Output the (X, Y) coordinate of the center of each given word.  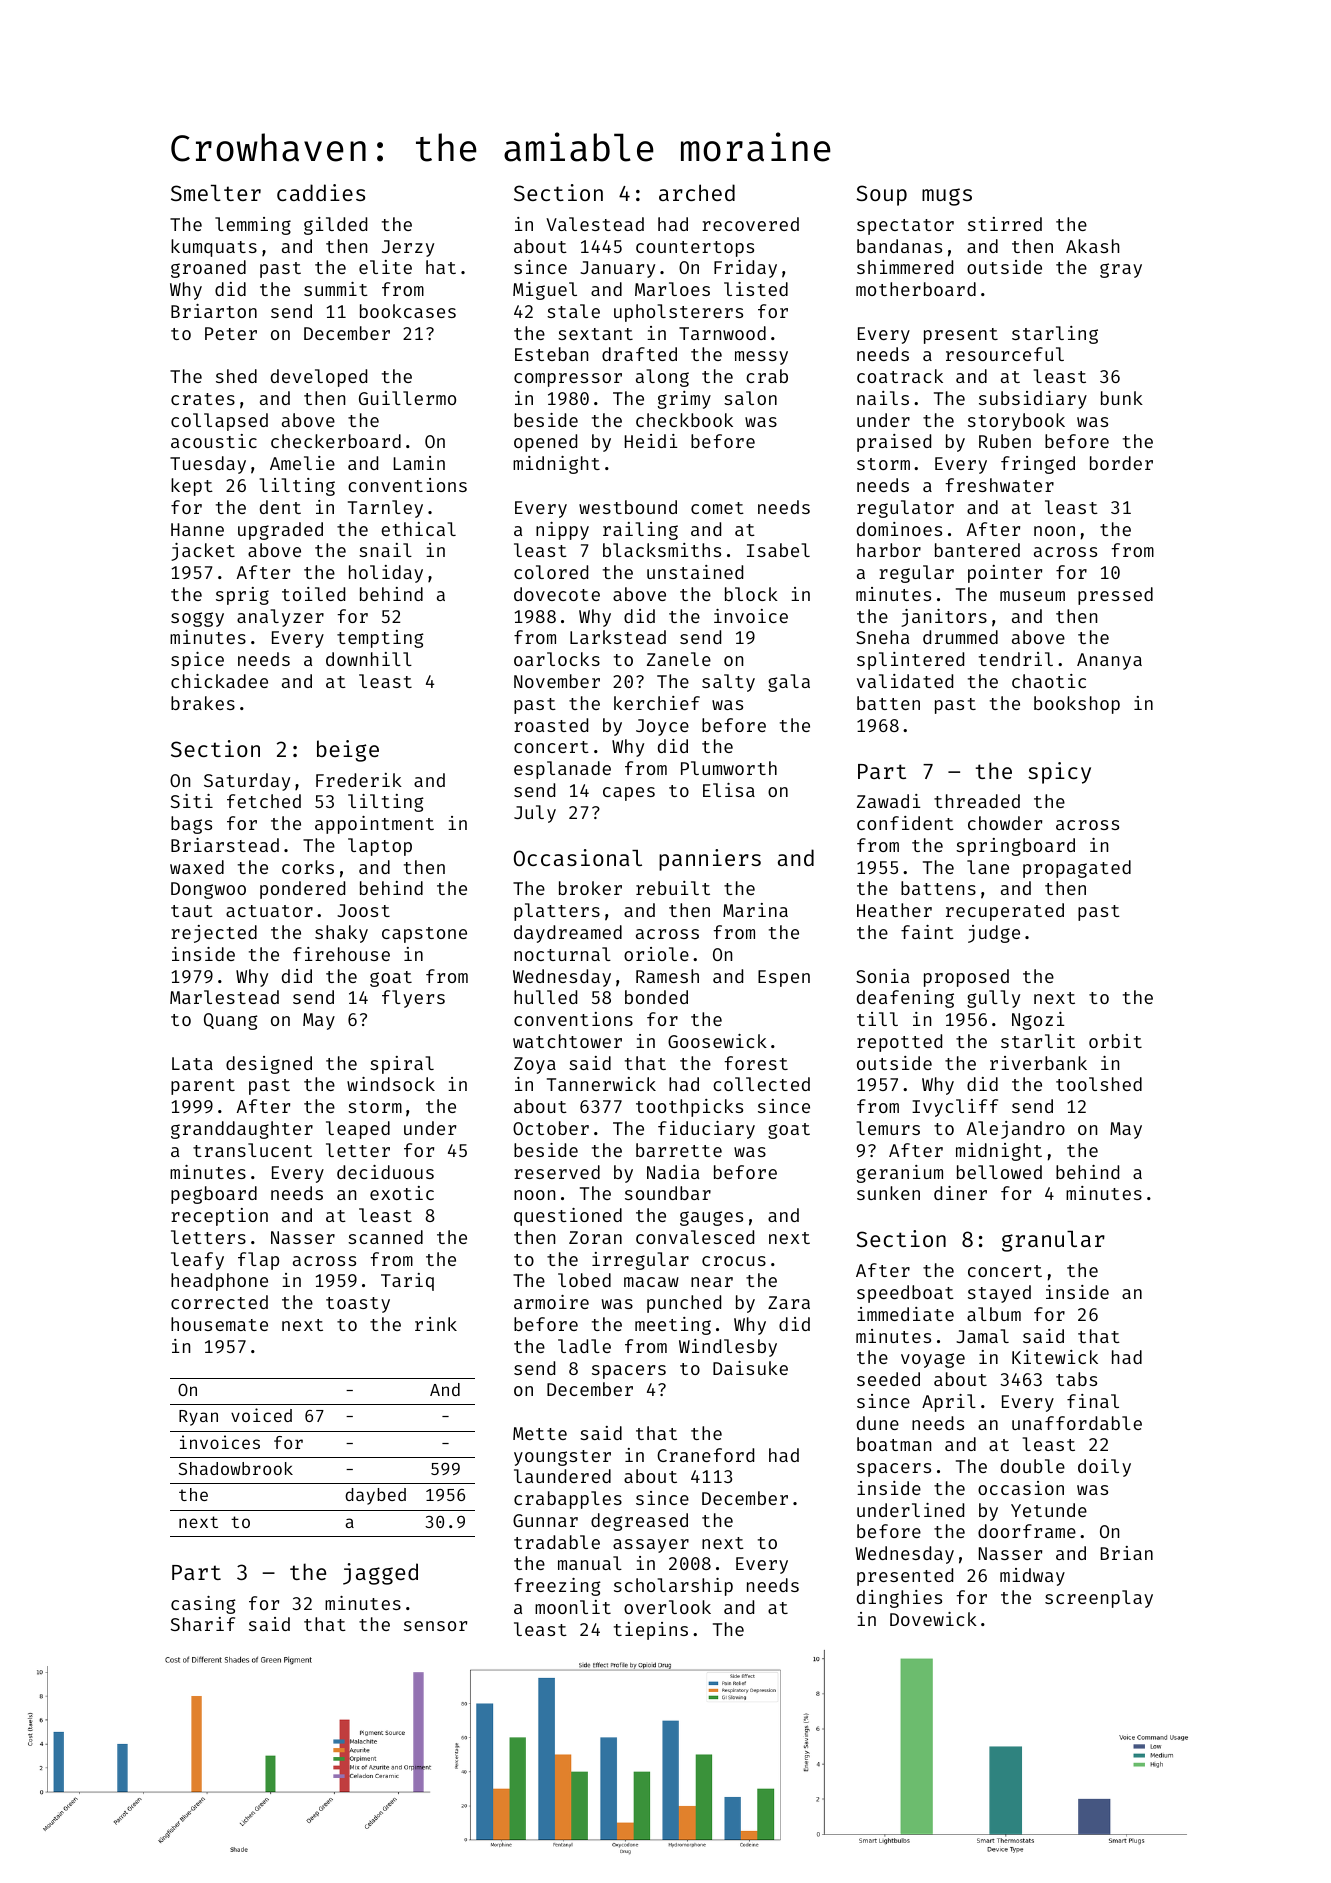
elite (385, 267)
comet (717, 508)
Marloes (672, 289)
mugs (947, 197)
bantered (977, 550)
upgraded (280, 531)
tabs (1076, 1379)
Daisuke (750, 1368)
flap (258, 1261)
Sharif (203, 1624)
